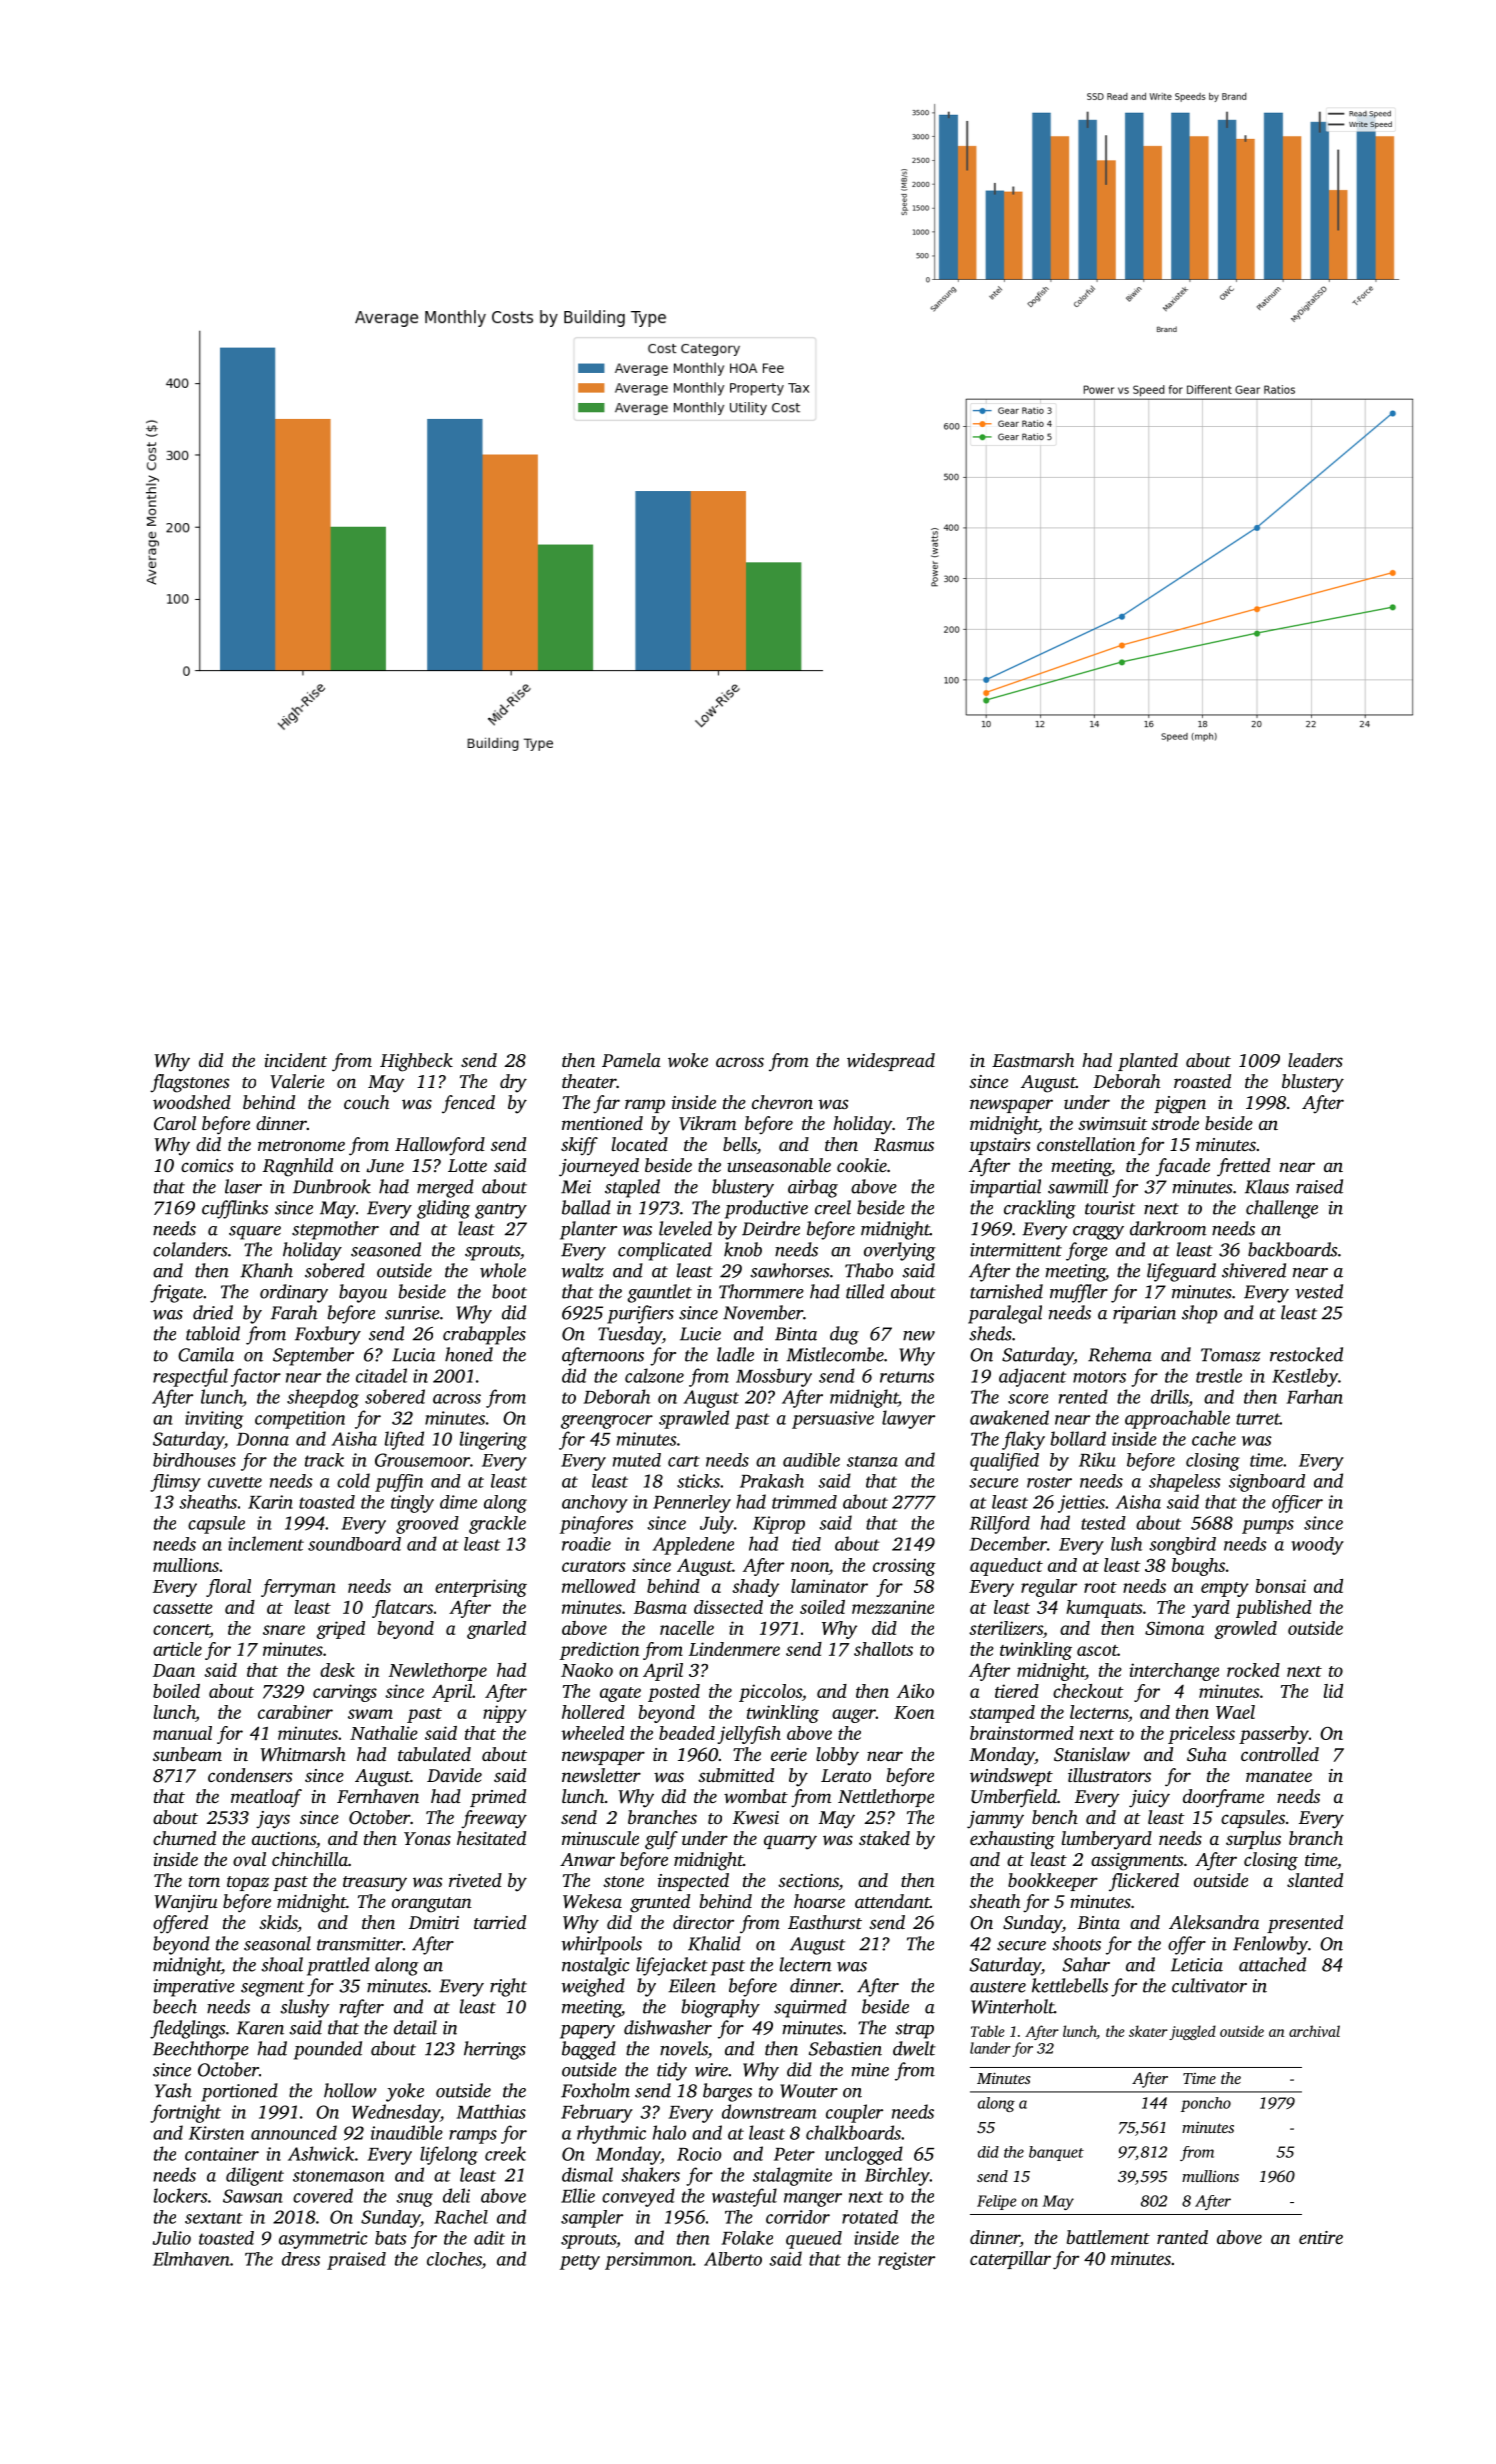 The height and width of the screenshot is (2464, 1496). I want to click on lingering, so click(493, 1440).
